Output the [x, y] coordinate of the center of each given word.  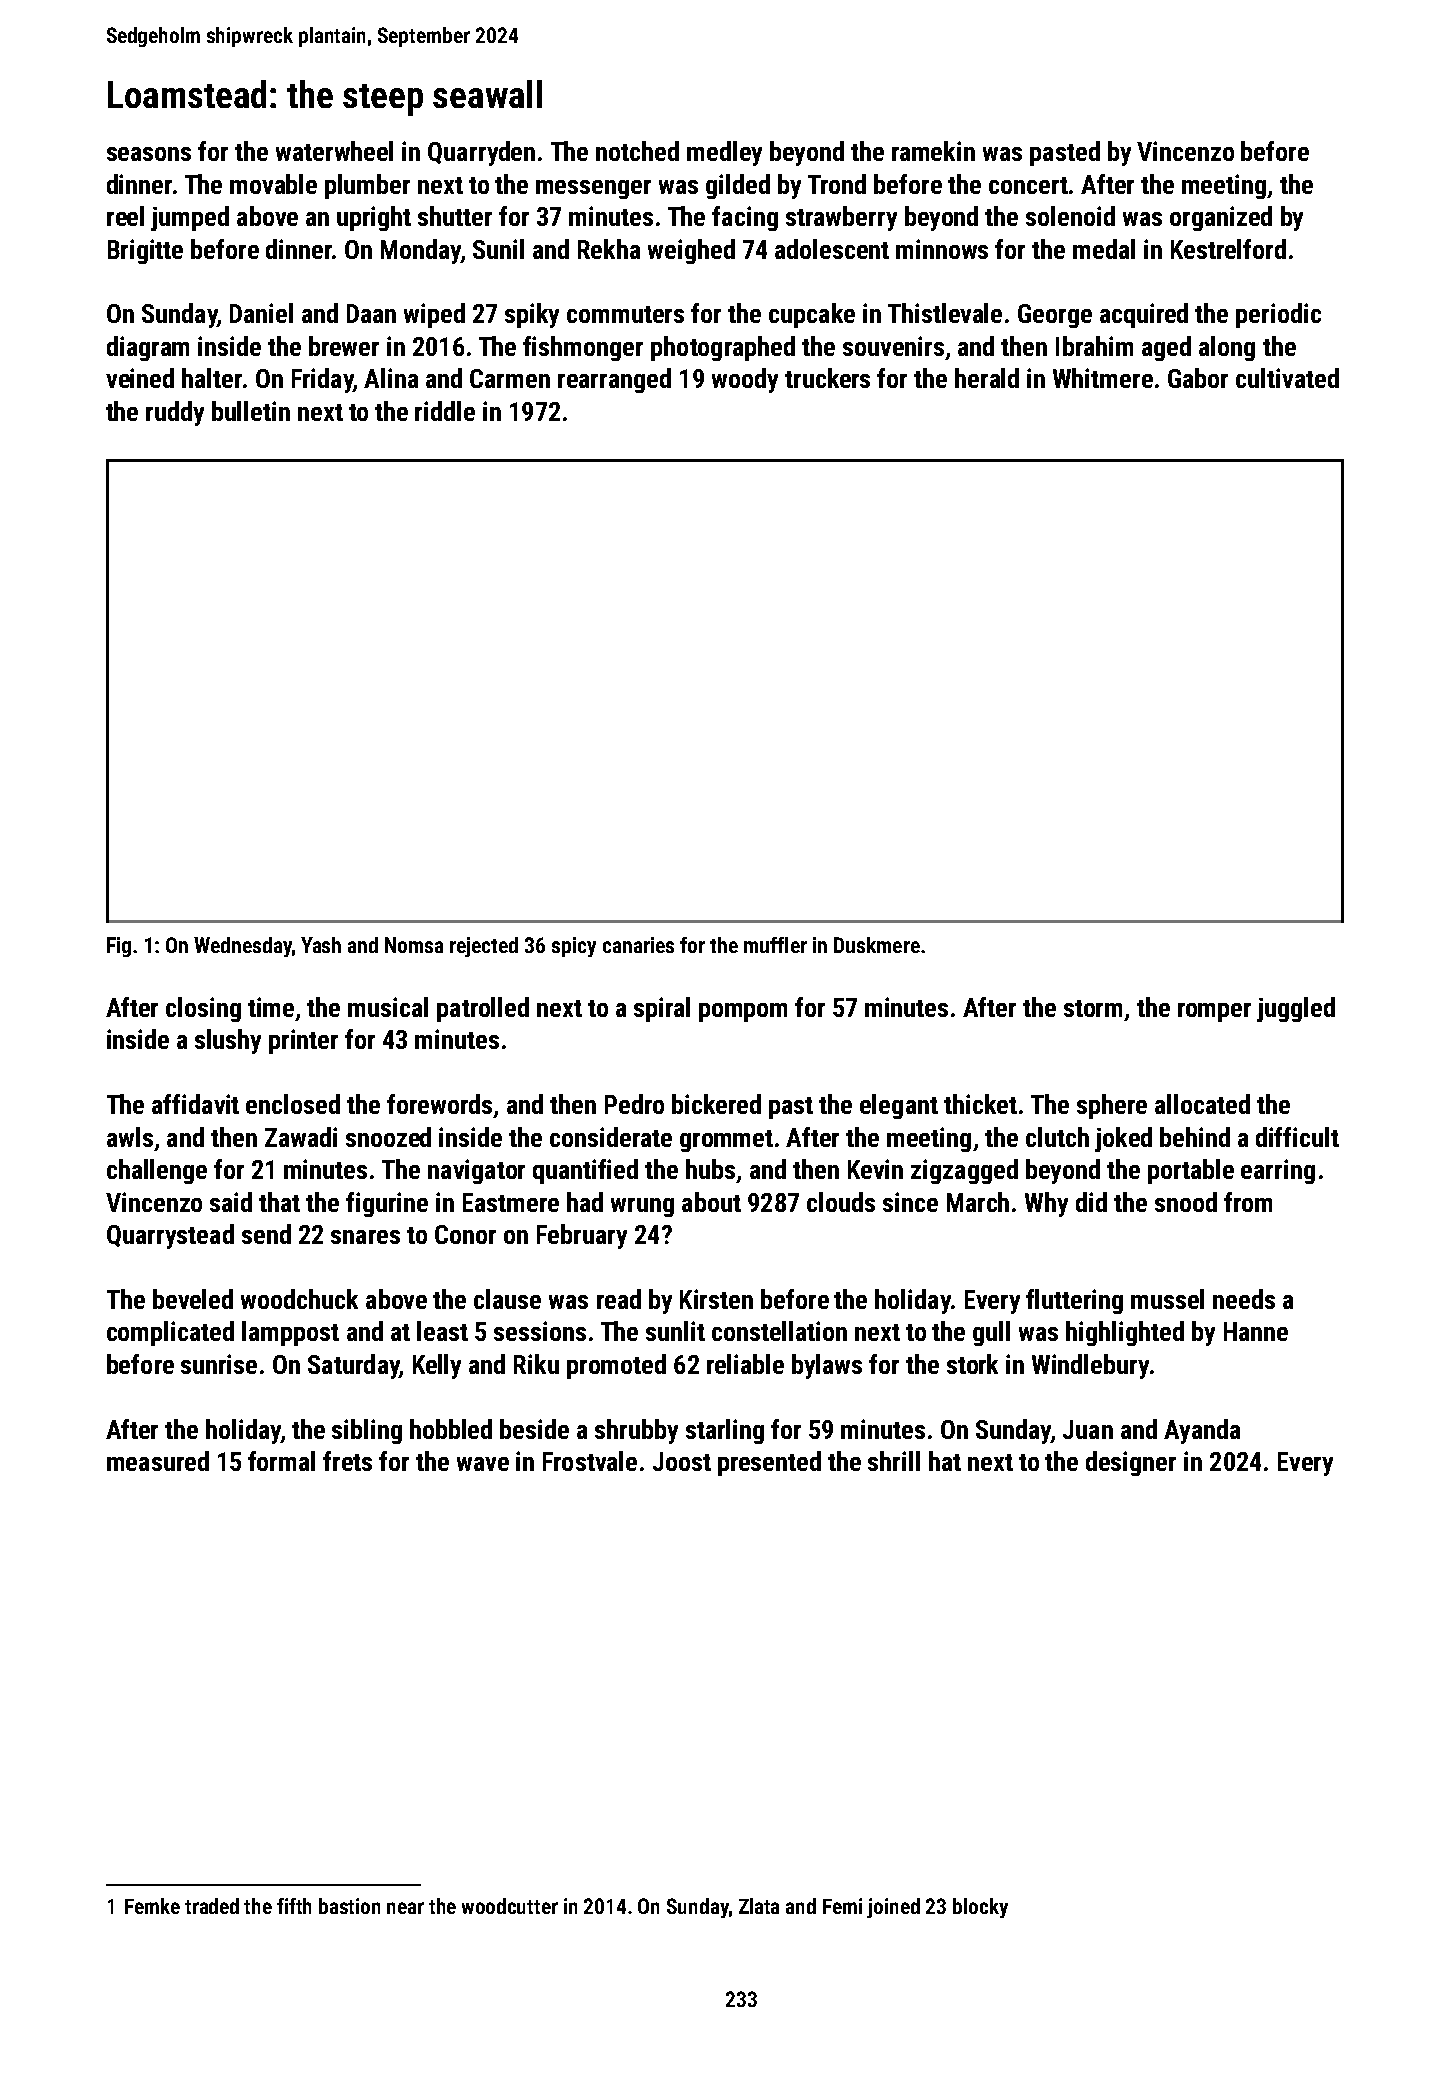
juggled [1296, 1009]
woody [745, 380]
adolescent [832, 249]
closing [203, 1009]
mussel [1167, 1299]
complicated [170, 1333]
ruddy [175, 413]
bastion [349, 1906]
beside [534, 1429]
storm [1093, 1008]
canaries [638, 945]
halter [212, 378]
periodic [1278, 315]
